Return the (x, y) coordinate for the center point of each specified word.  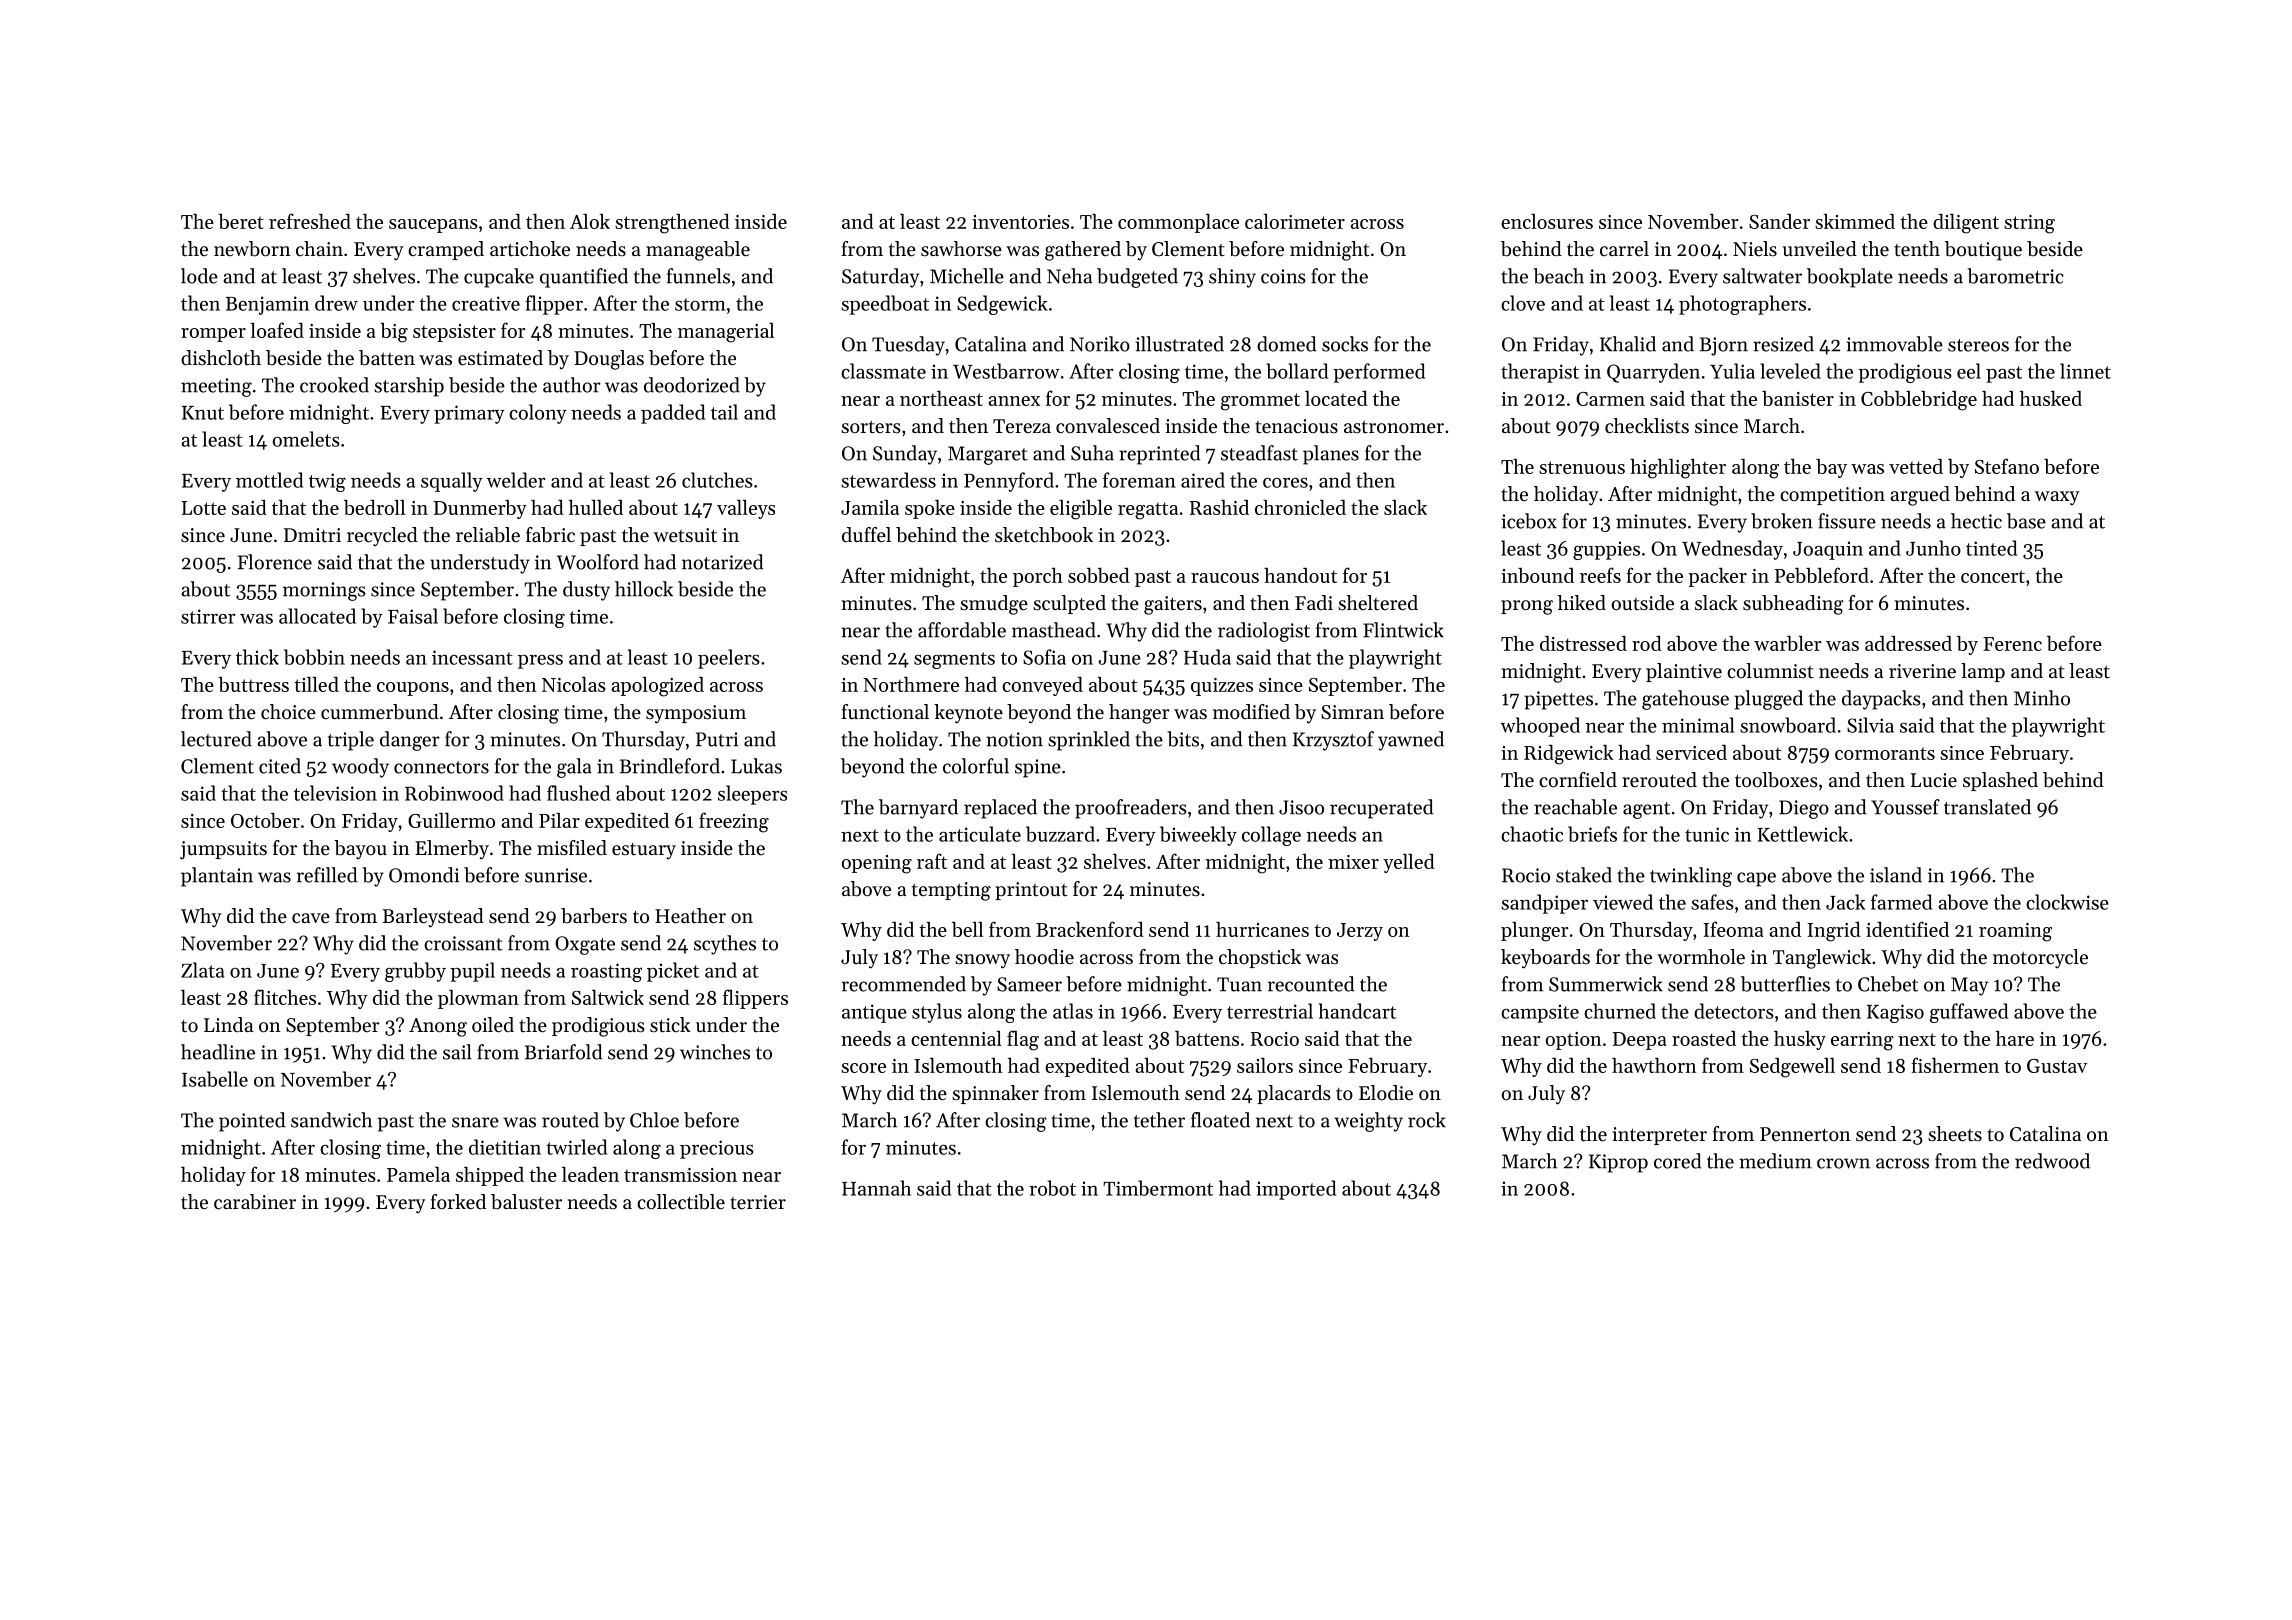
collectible (681, 1202)
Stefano (2007, 466)
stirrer (208, 616)
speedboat (885, 305)
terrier (758, 1202)
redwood (2052, 1161)
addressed (1908, 643)
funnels (698, 276)
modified (1251, 712)
